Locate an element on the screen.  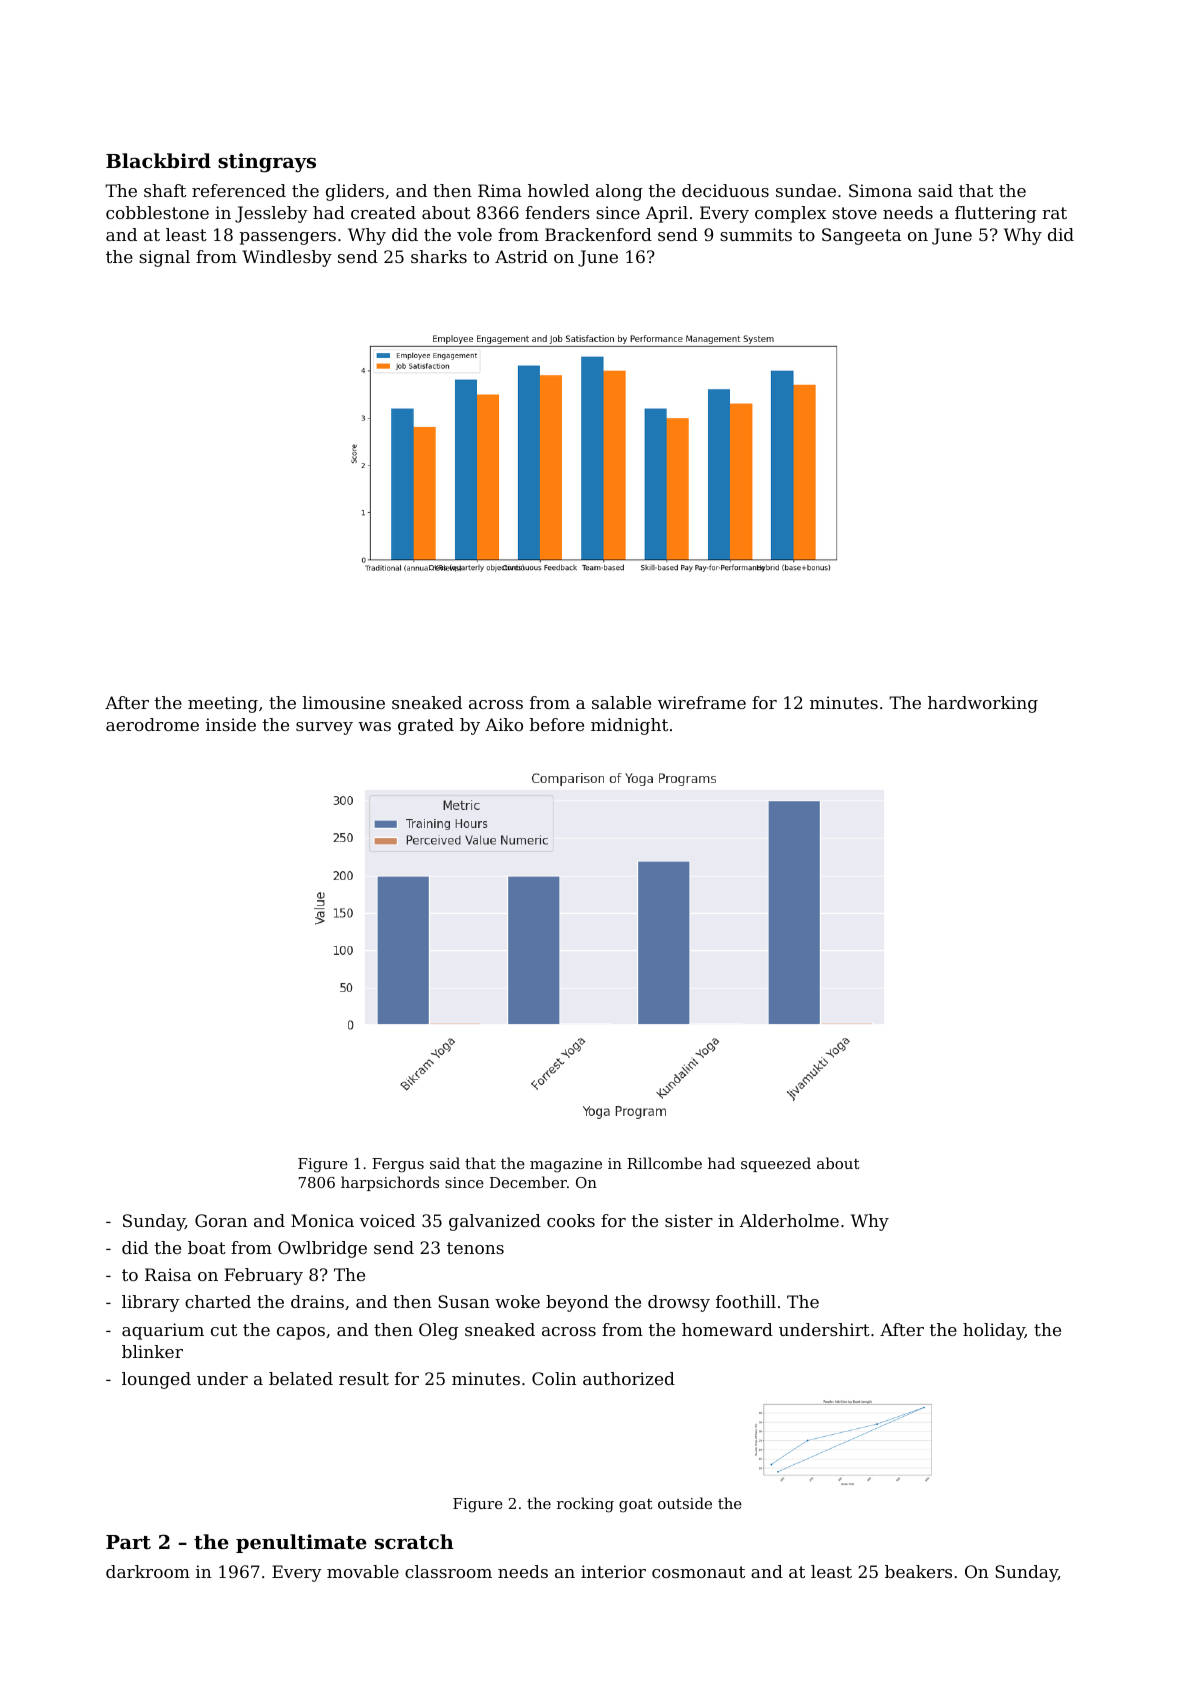
stingrays is located at coordinates (267, 163).
